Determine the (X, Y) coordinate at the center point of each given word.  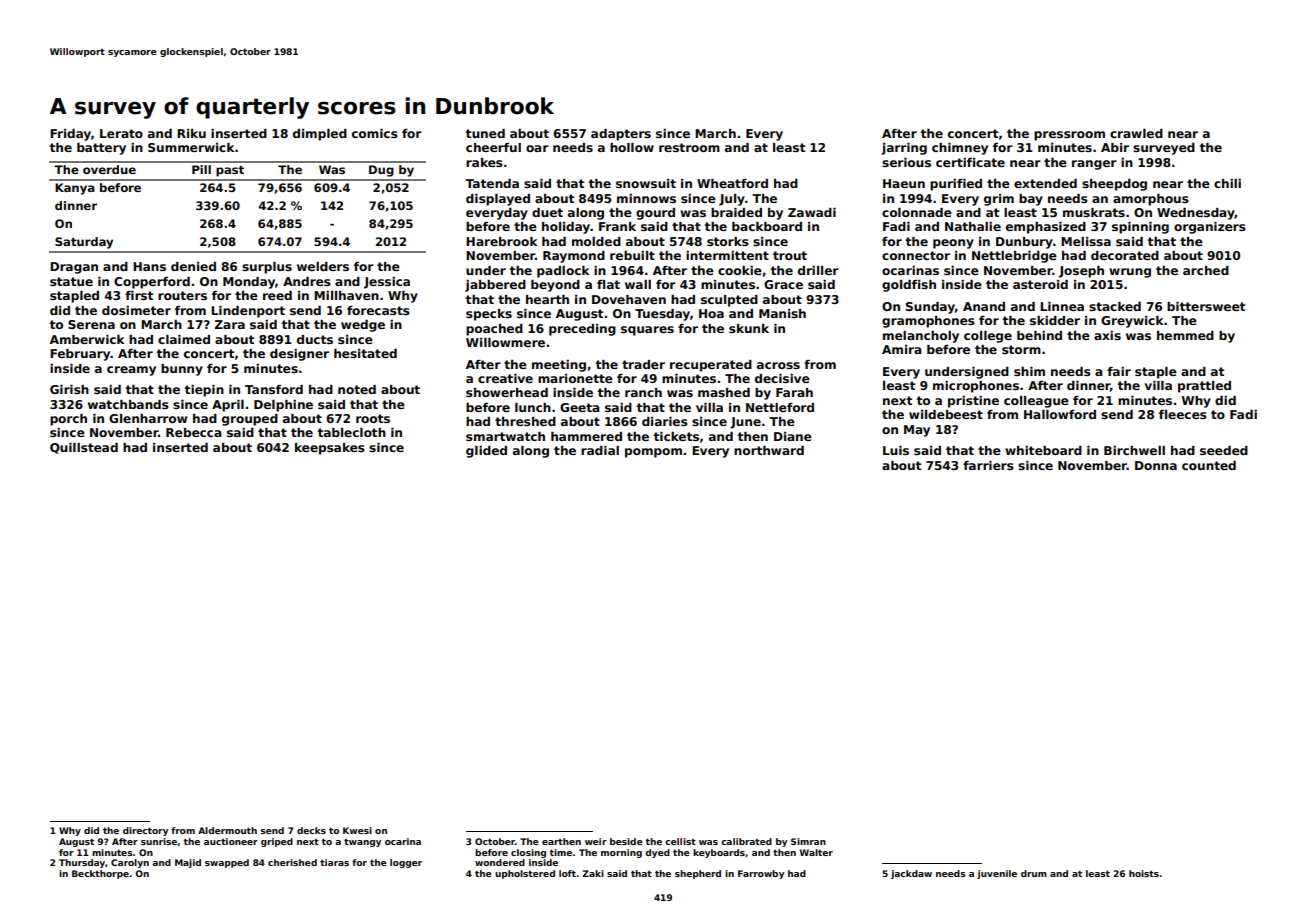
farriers (988, 465)
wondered (500, 862)
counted (1209, 465)
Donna (1156, 465)
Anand (984, 306)
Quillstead (84, 448)
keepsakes (330, 449)
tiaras (334, 862)
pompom (653, 453)
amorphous (1151, 200)
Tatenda (492, 183)
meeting (559, 366)
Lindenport (248, 312)
